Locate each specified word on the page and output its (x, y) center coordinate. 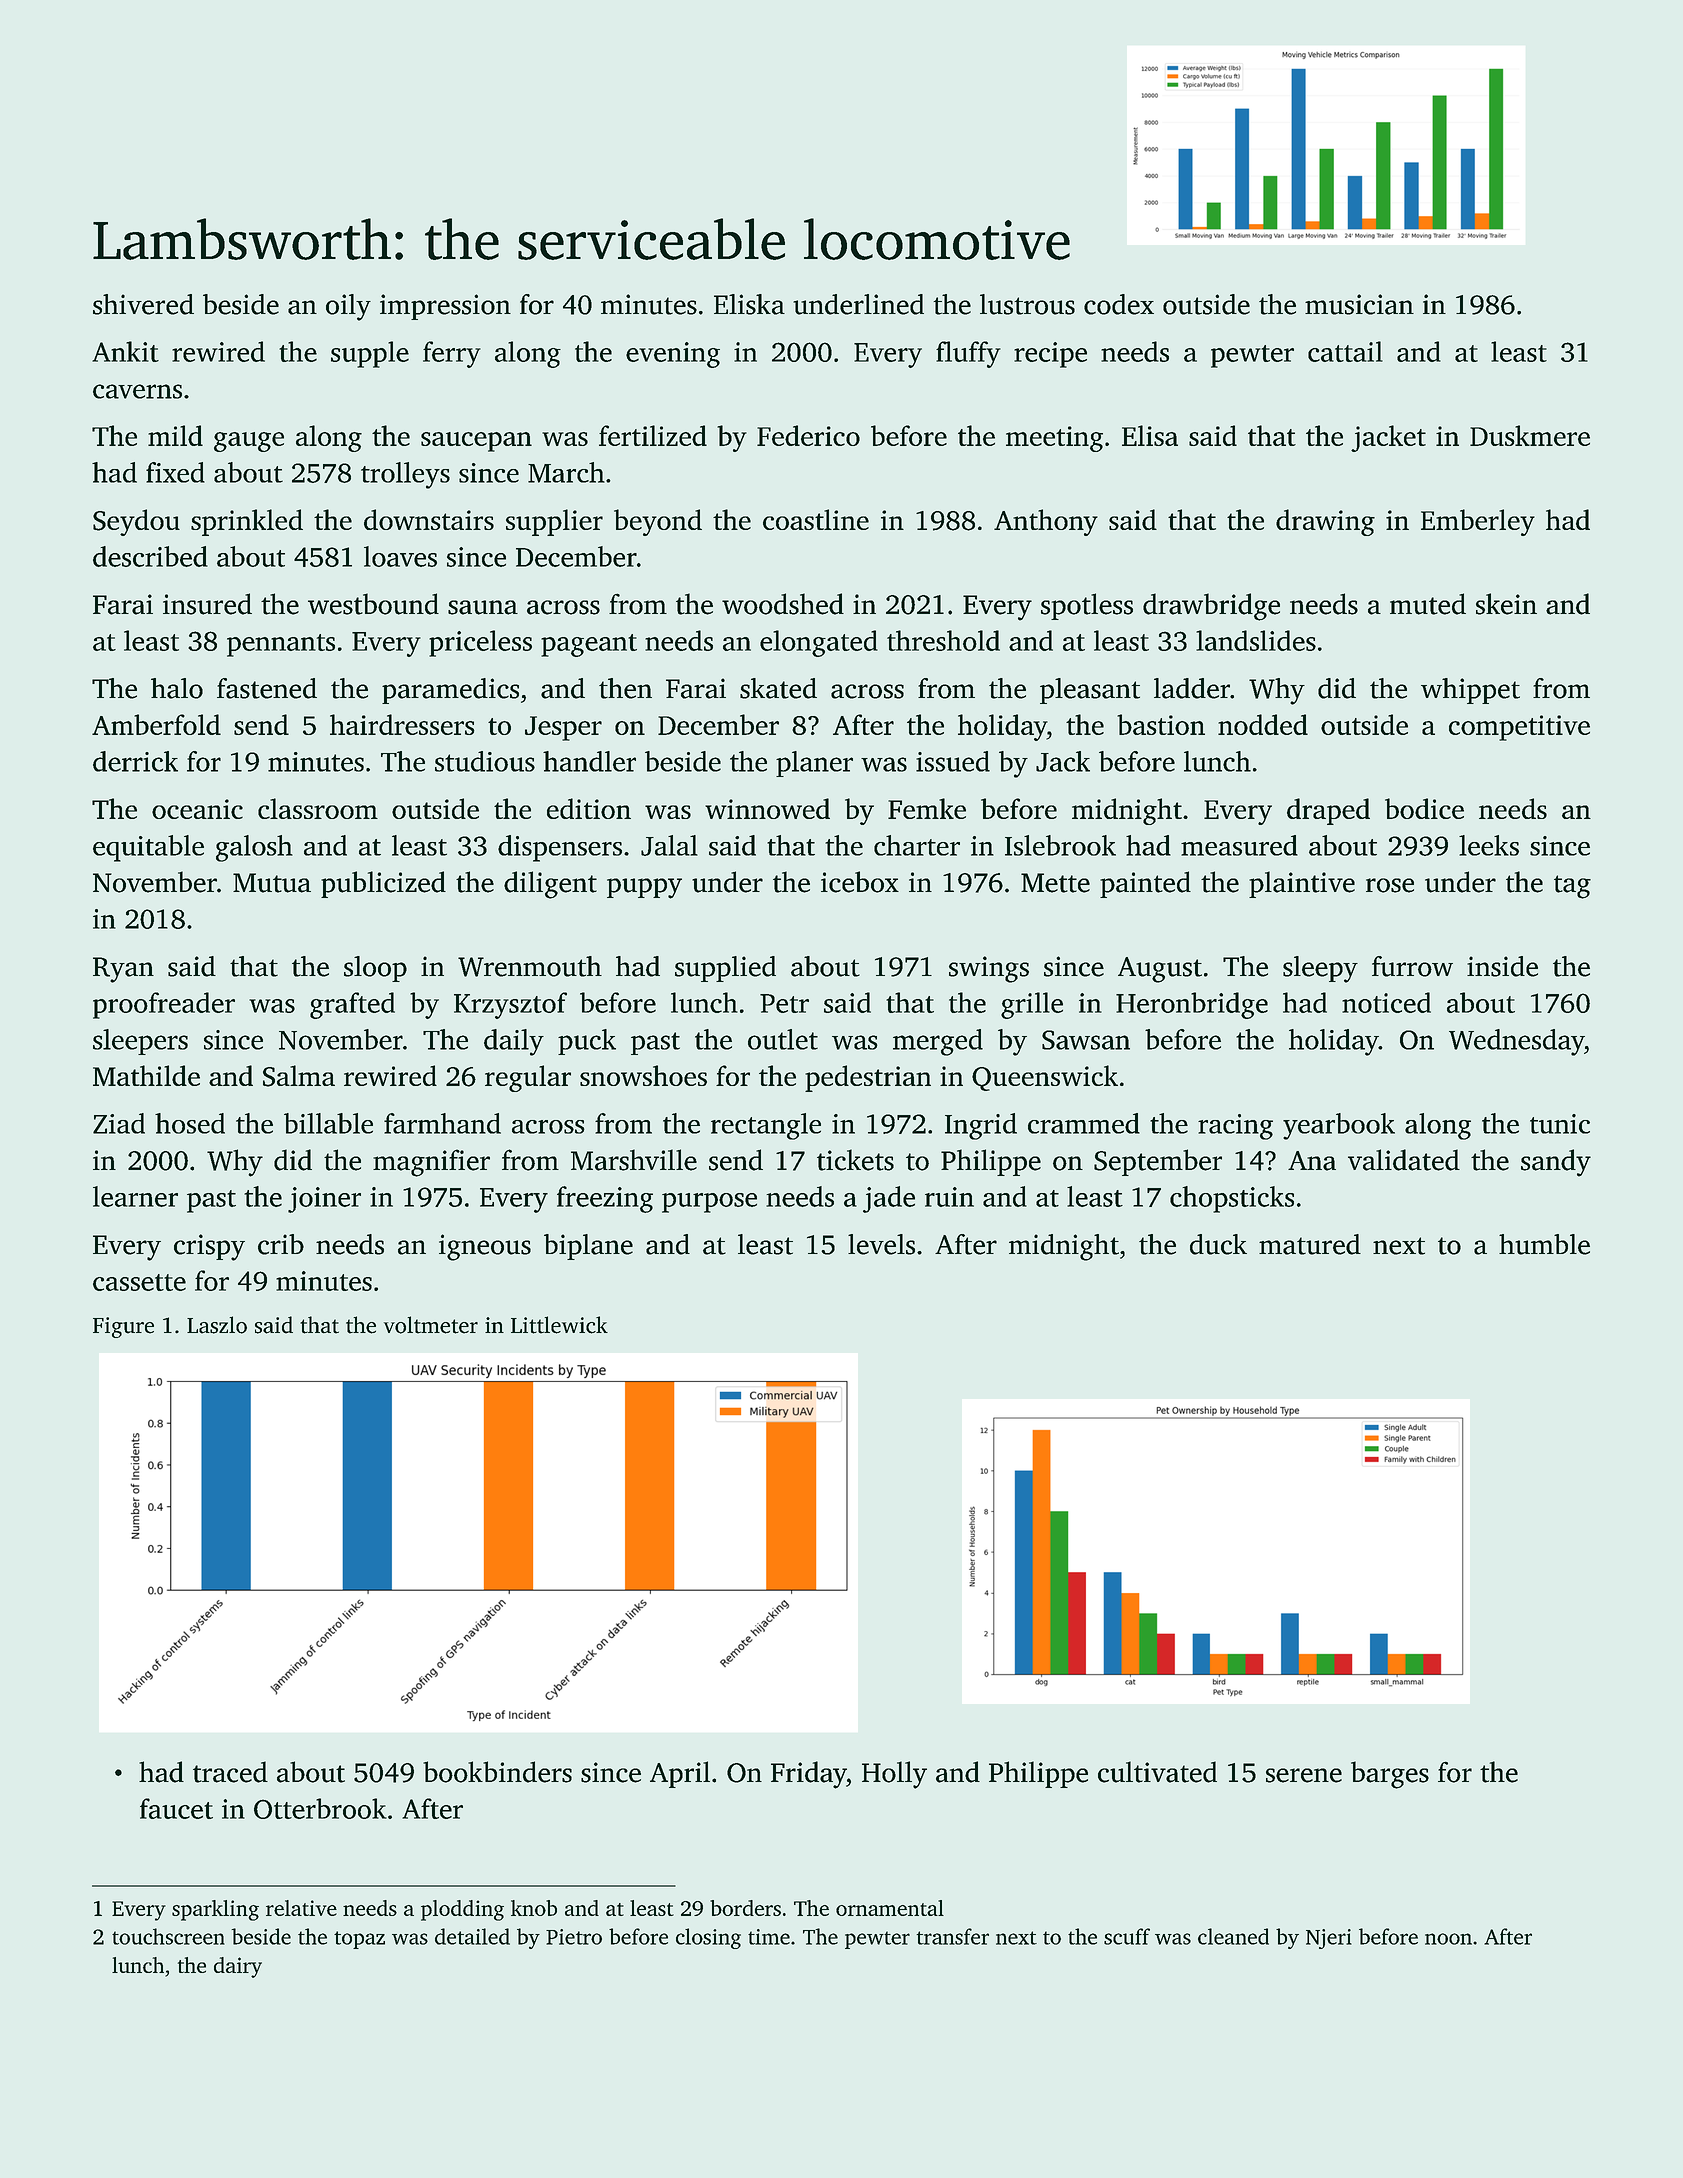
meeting (1054, 439)
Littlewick (559, 1325)
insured (207, 604)
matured (1310, 1244)
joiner (324, 1200)
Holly (894, 1775)
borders (745, 1908)
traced (230, 1772)
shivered (143, 304)
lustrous (1027, 304)
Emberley (1478, 522)
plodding (462, 1910)
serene (1304, 1775)
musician (1359, 304)
